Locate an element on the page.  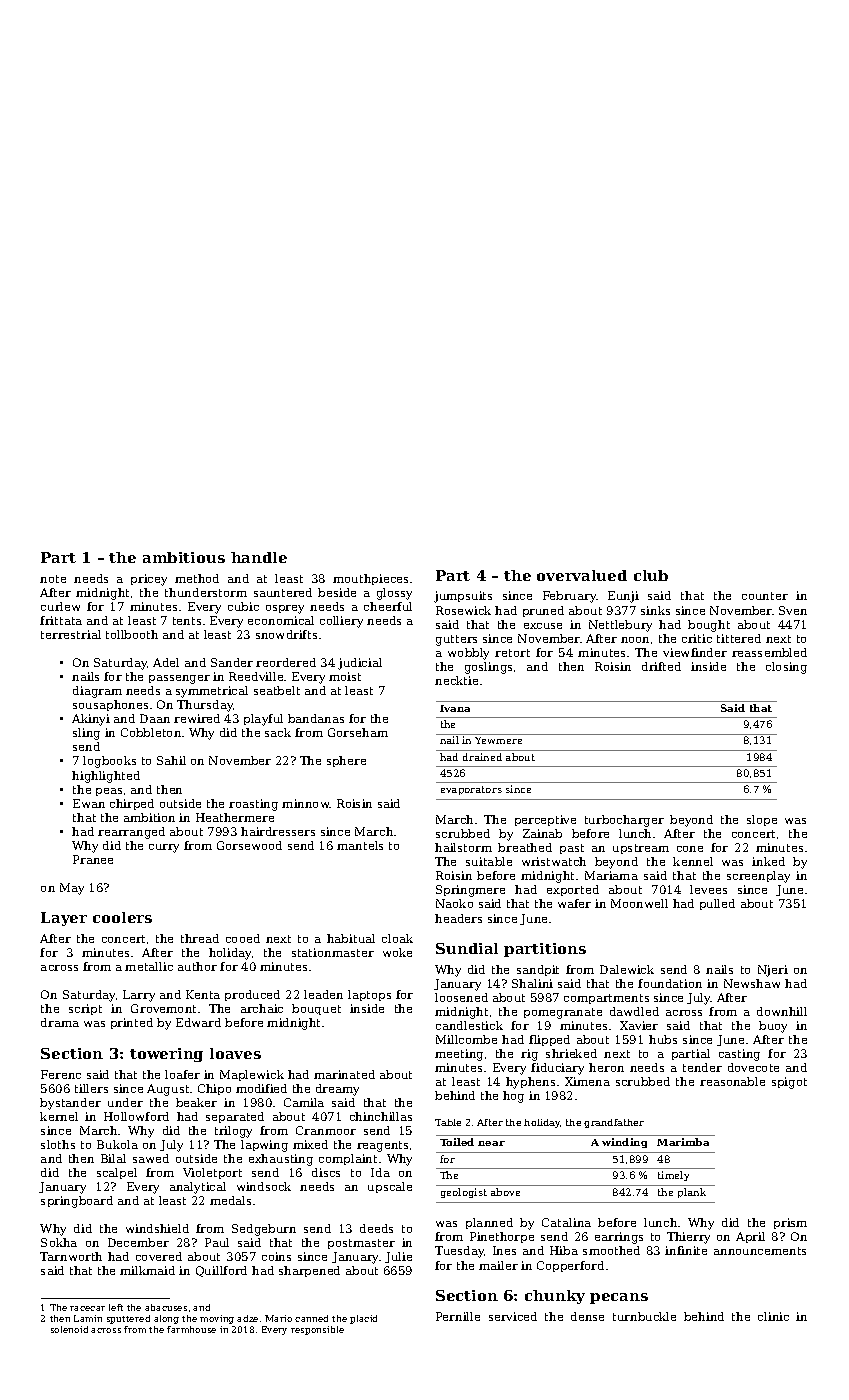
Newshaw is located at coordinates (752, 983).
